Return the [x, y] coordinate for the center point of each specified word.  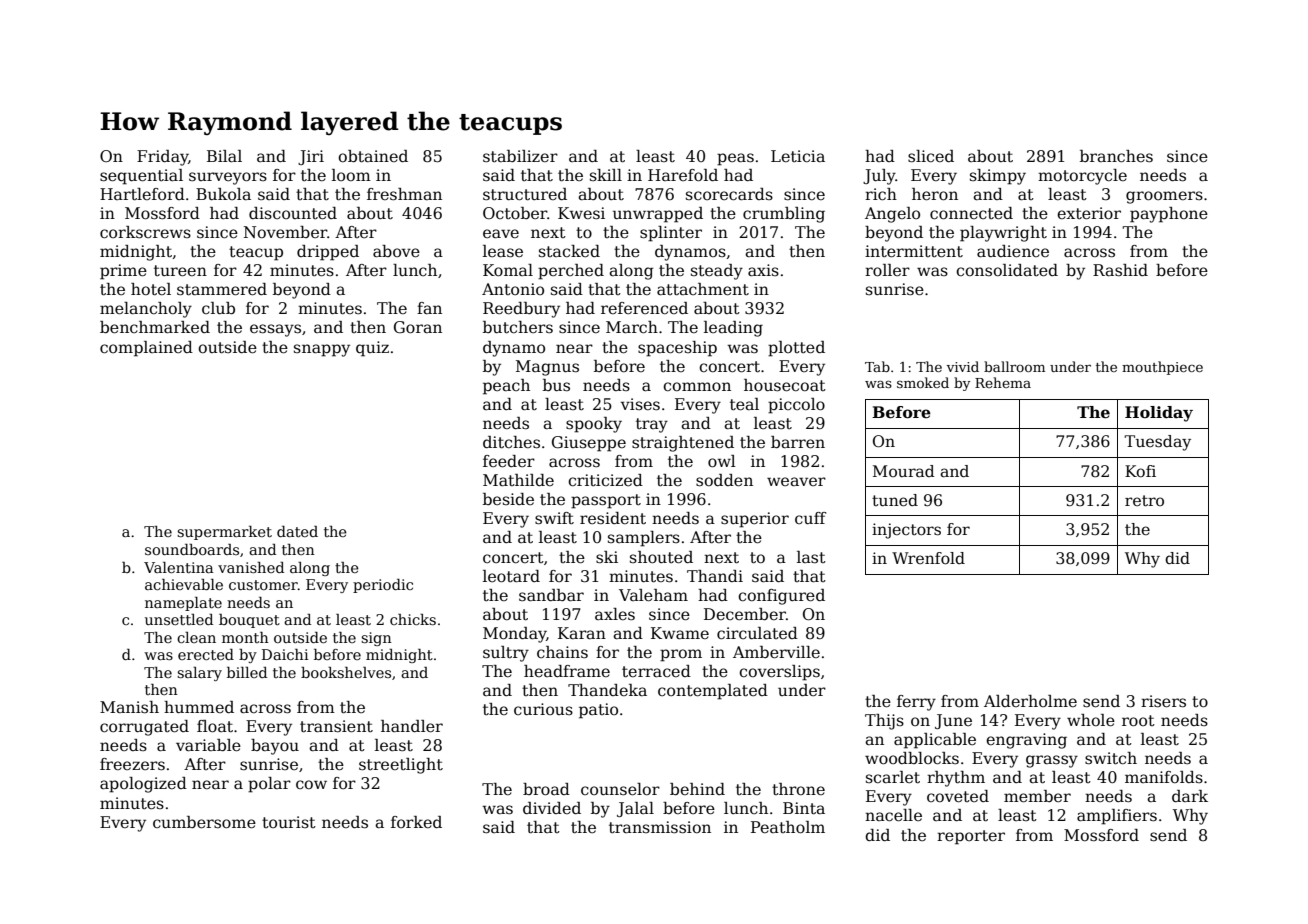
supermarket [224, 533]
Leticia [798, 156]
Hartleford [142, 194]
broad [546, 789]
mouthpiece [1162, 368]
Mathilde [518, 480]
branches [1116, 156]
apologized [143, 785]
